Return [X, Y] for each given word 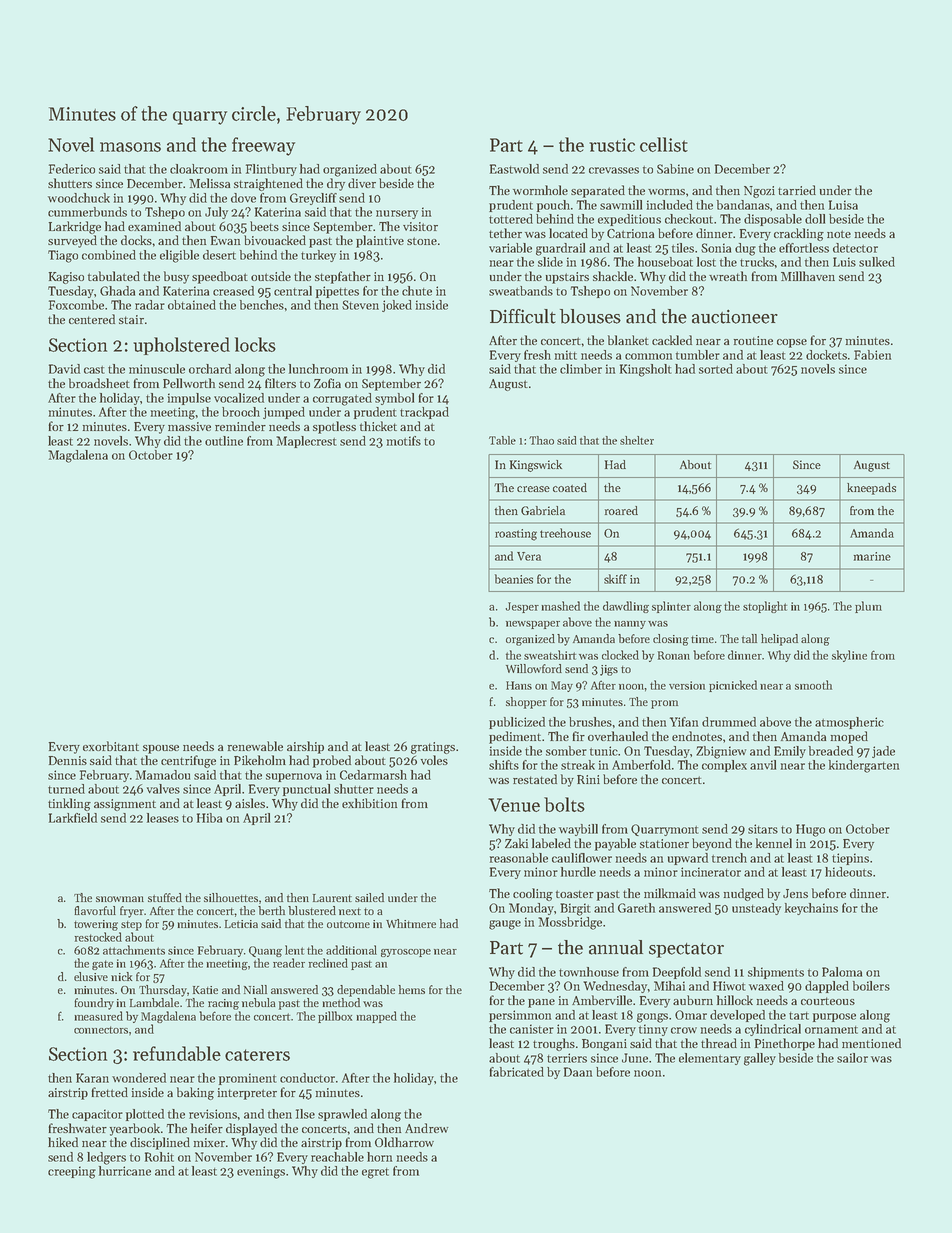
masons [130, 147]
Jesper [522, 607]
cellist [664, 144]
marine [872, 556]
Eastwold [514, 169]
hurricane [125, 1171]
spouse [161, 749]
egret [375, 1173]
